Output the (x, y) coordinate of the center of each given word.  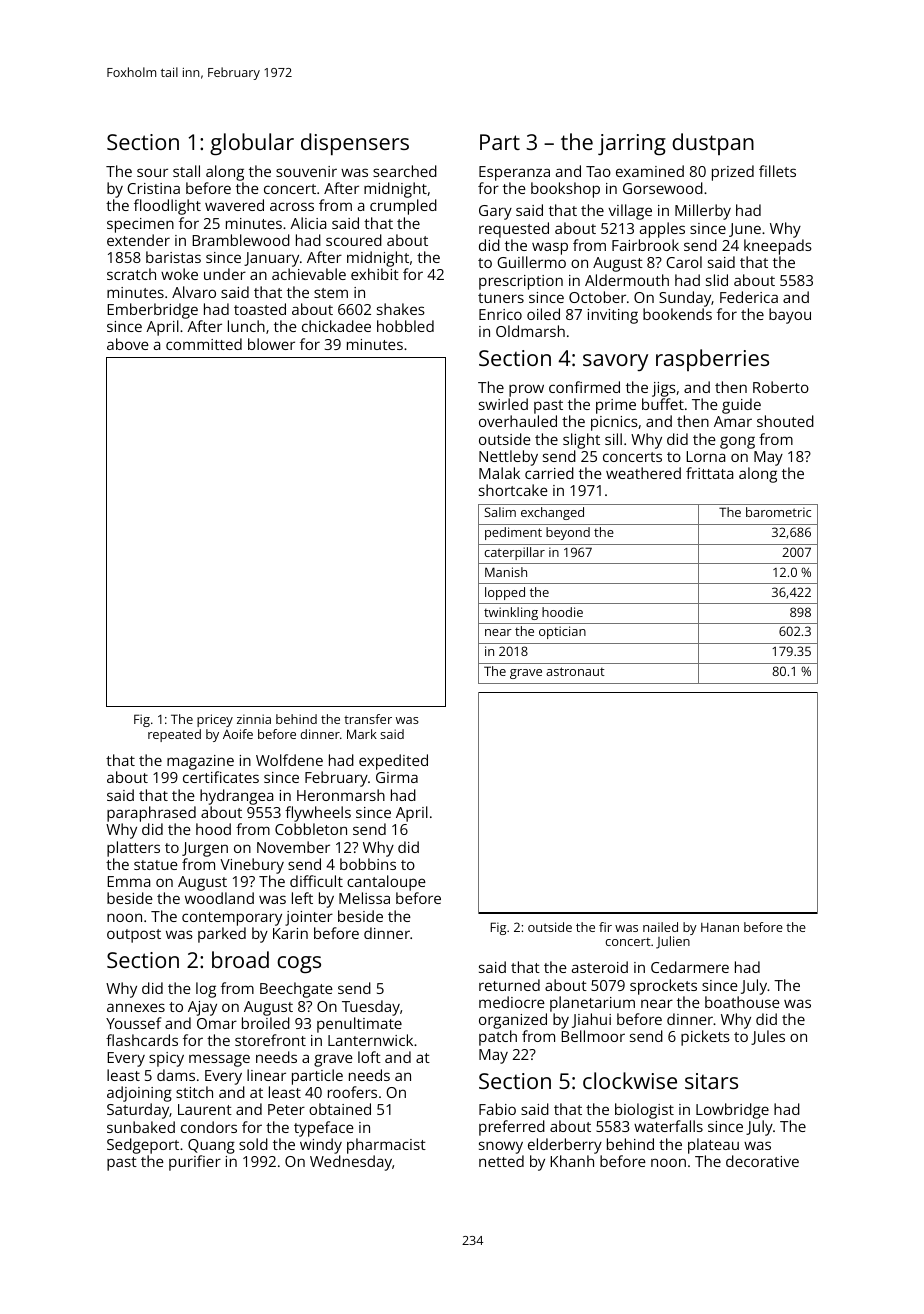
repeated (174, 735)
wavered (234, 205)
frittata (709, 473)
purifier (195, 1163)
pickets (705, 1038)
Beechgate (296, 990)
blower (271, 344)
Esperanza (514, 173)
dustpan (713, 144)
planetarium (592, 1004)
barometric (778, 512)
